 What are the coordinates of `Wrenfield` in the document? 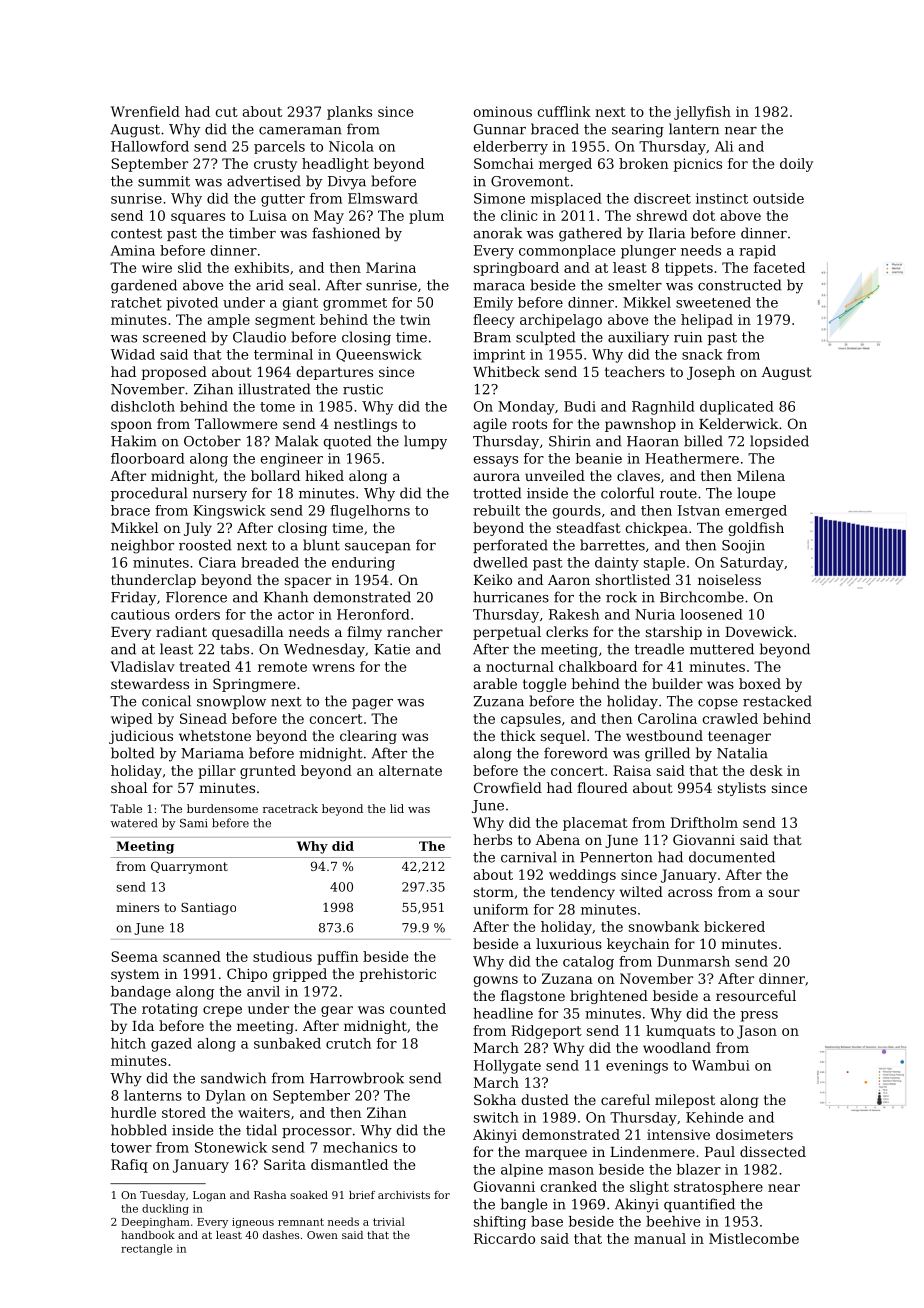 It's located at (145, 111).
